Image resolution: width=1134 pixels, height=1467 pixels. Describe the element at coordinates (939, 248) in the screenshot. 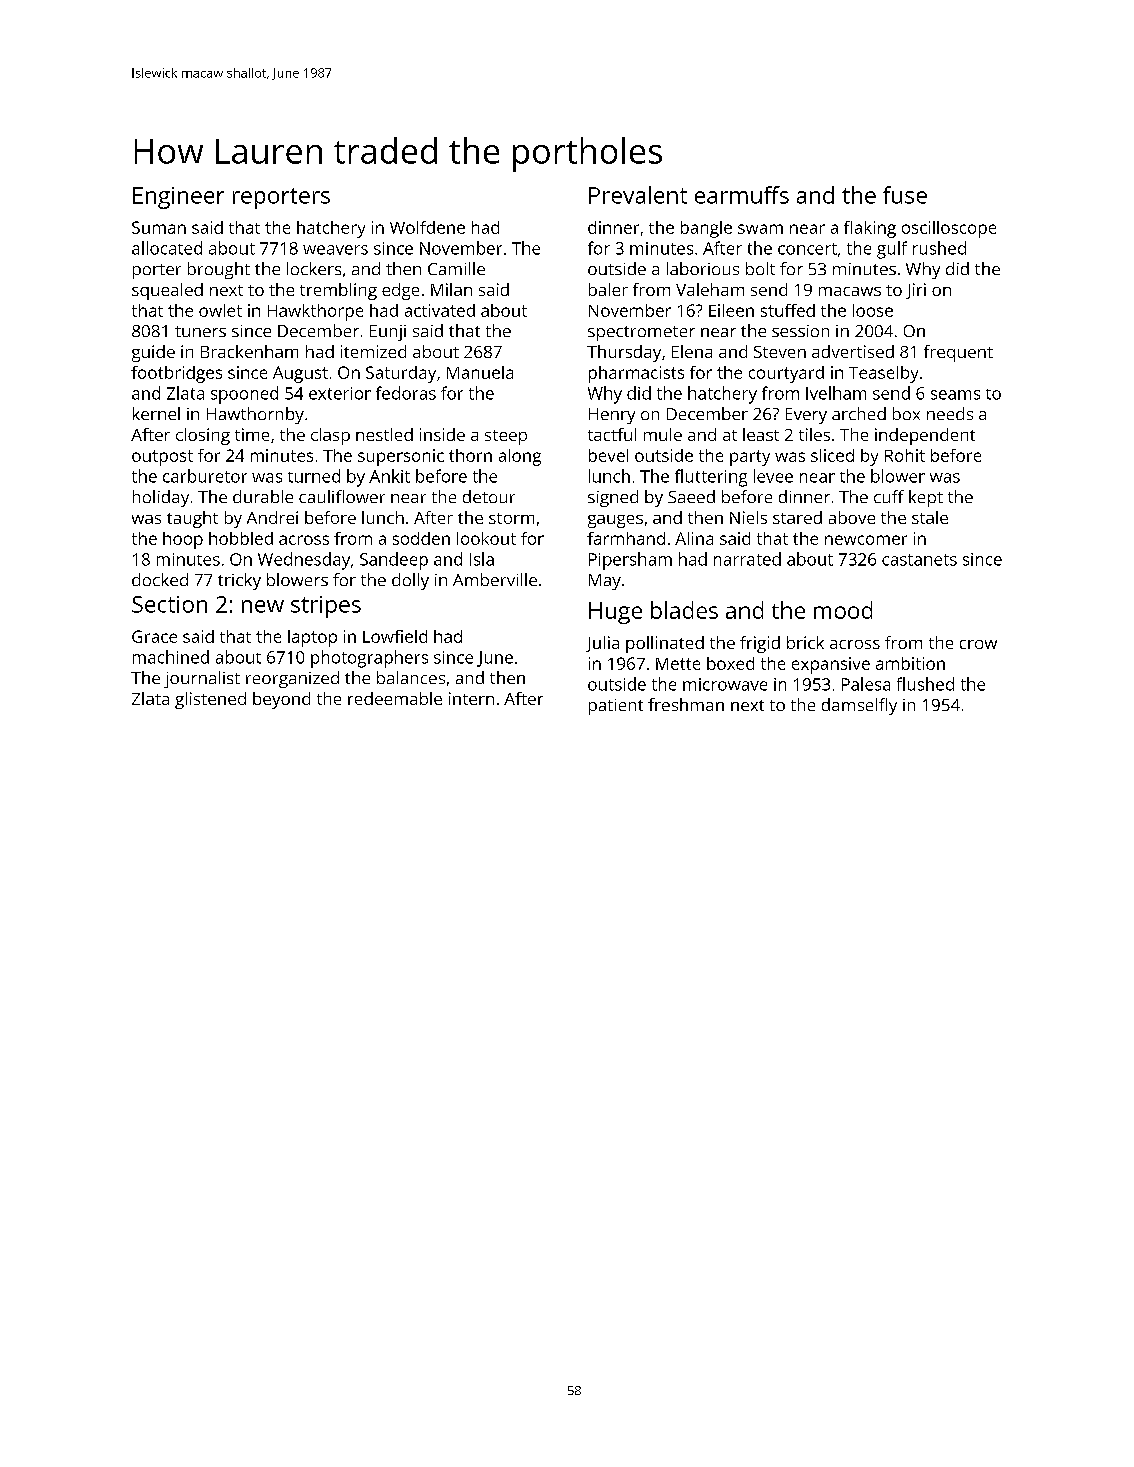

I see `rushed` at that location.
